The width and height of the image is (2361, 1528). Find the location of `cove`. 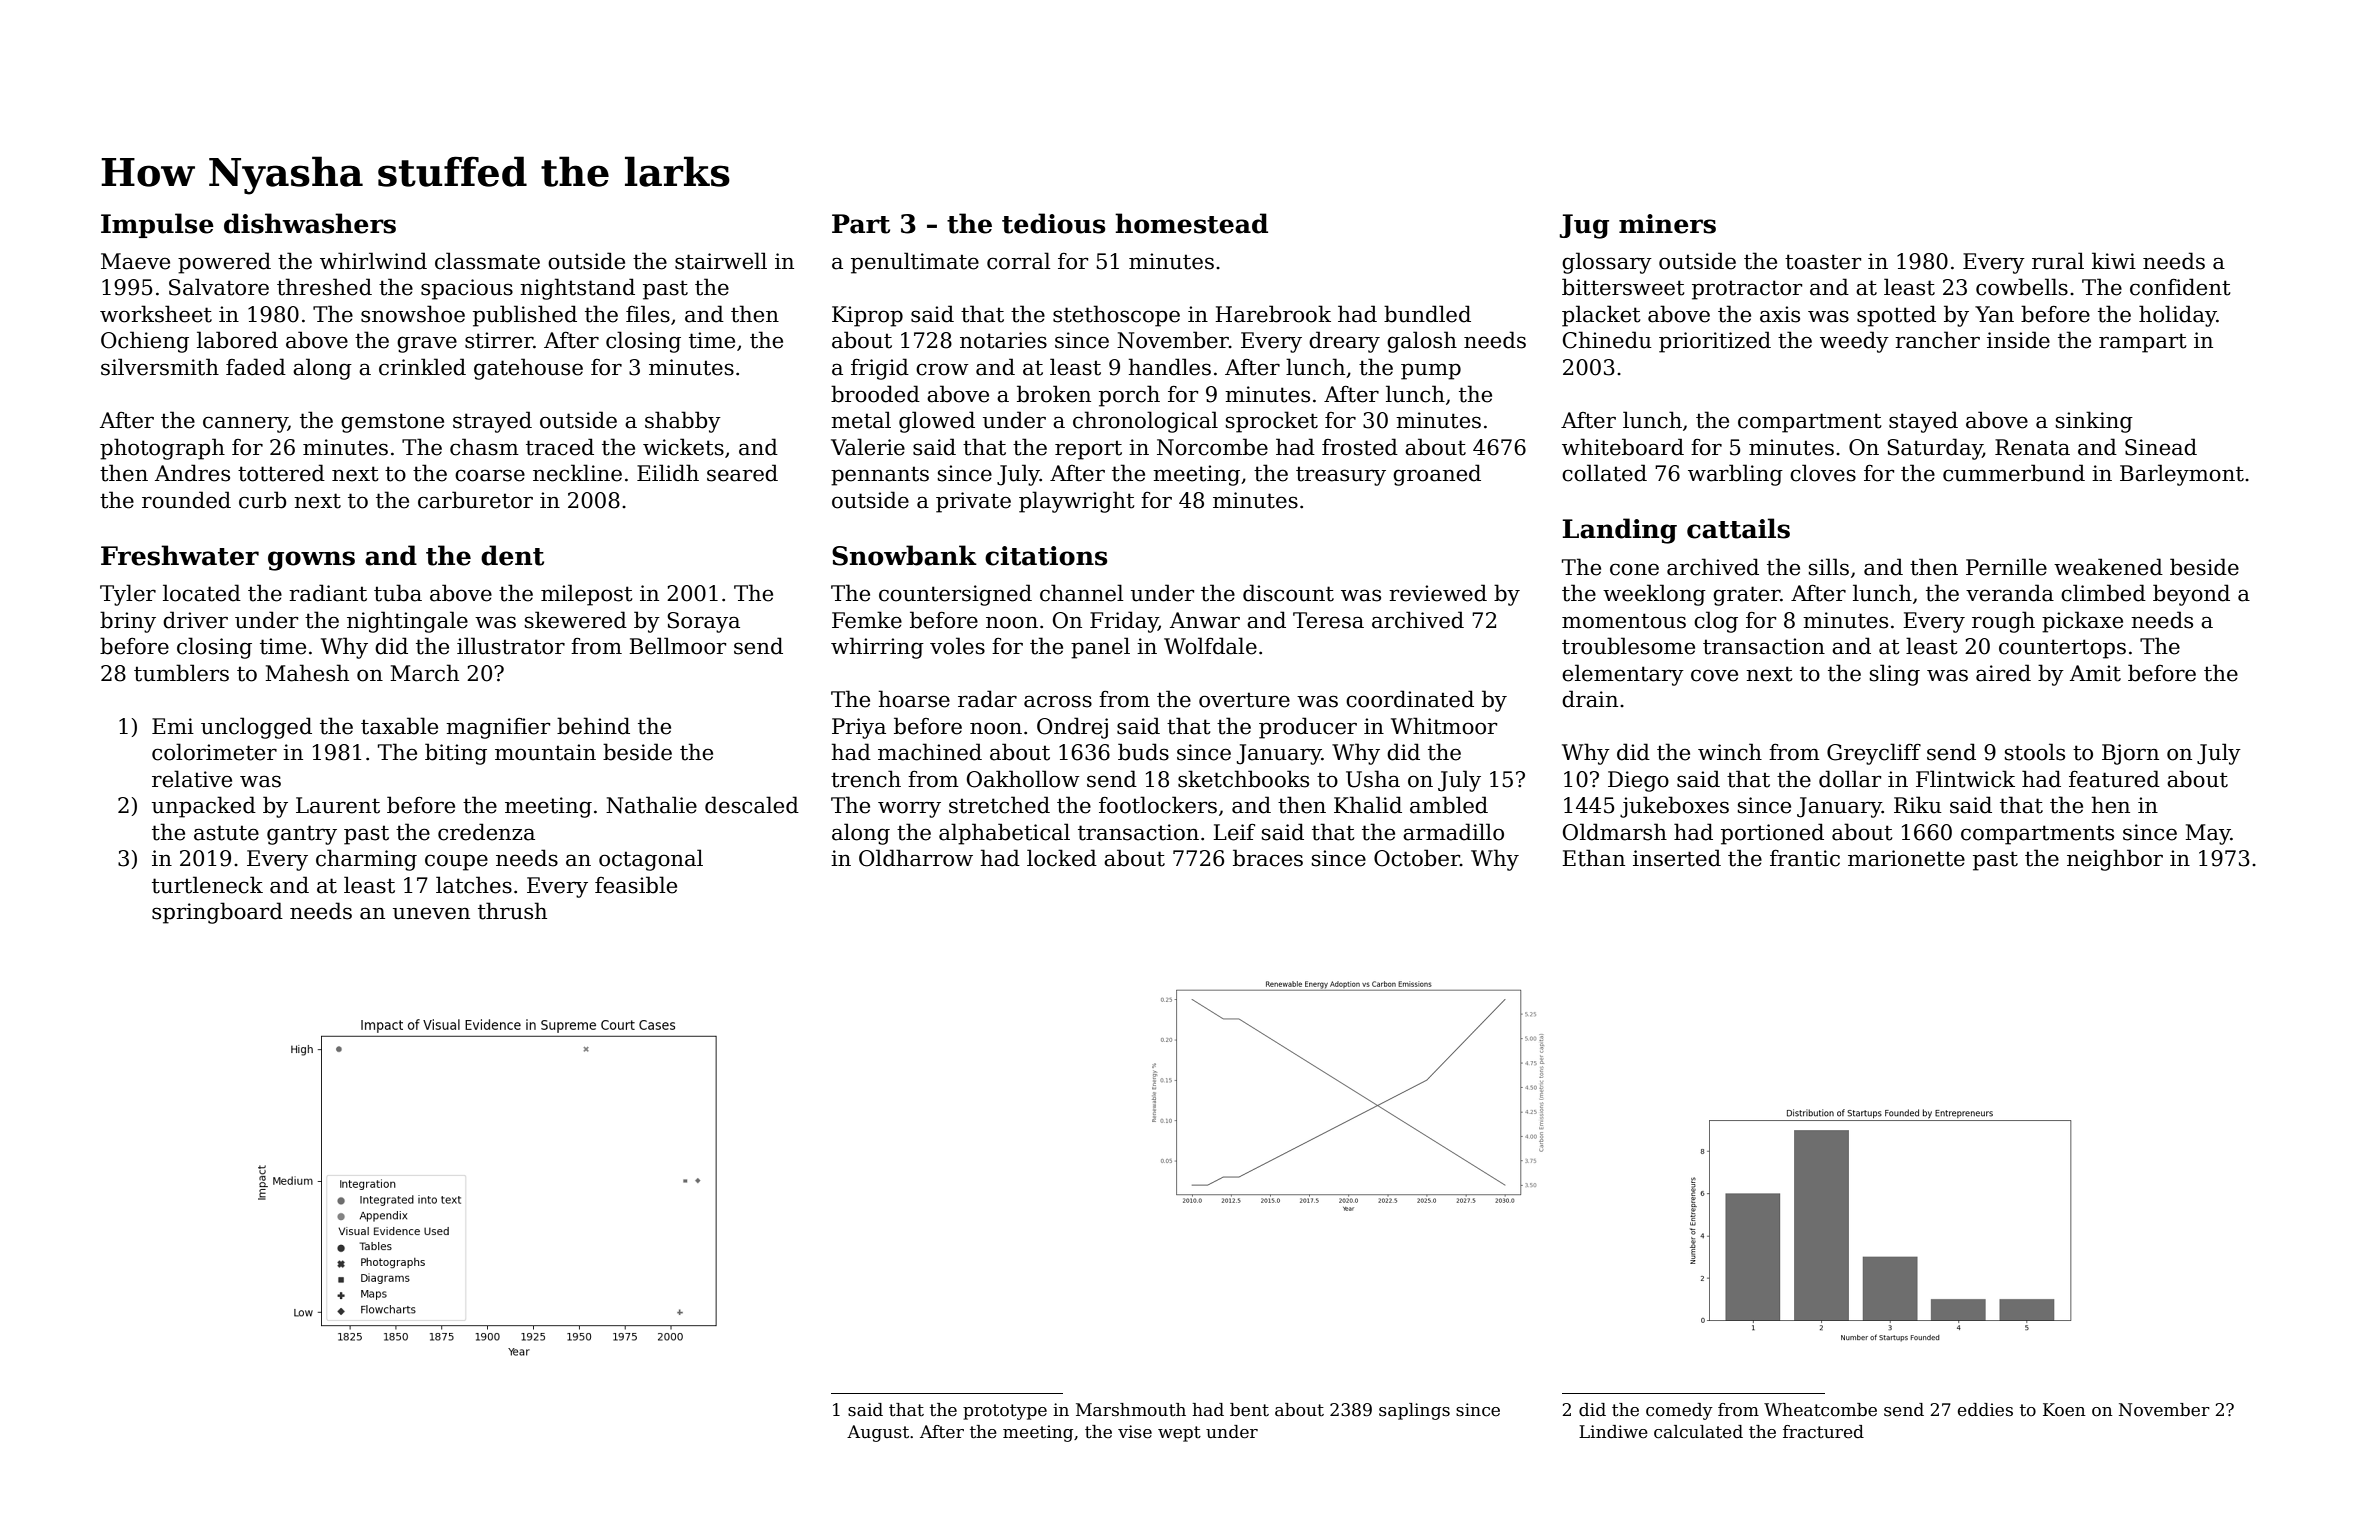

cove is located at coordinates (1714, 675).
